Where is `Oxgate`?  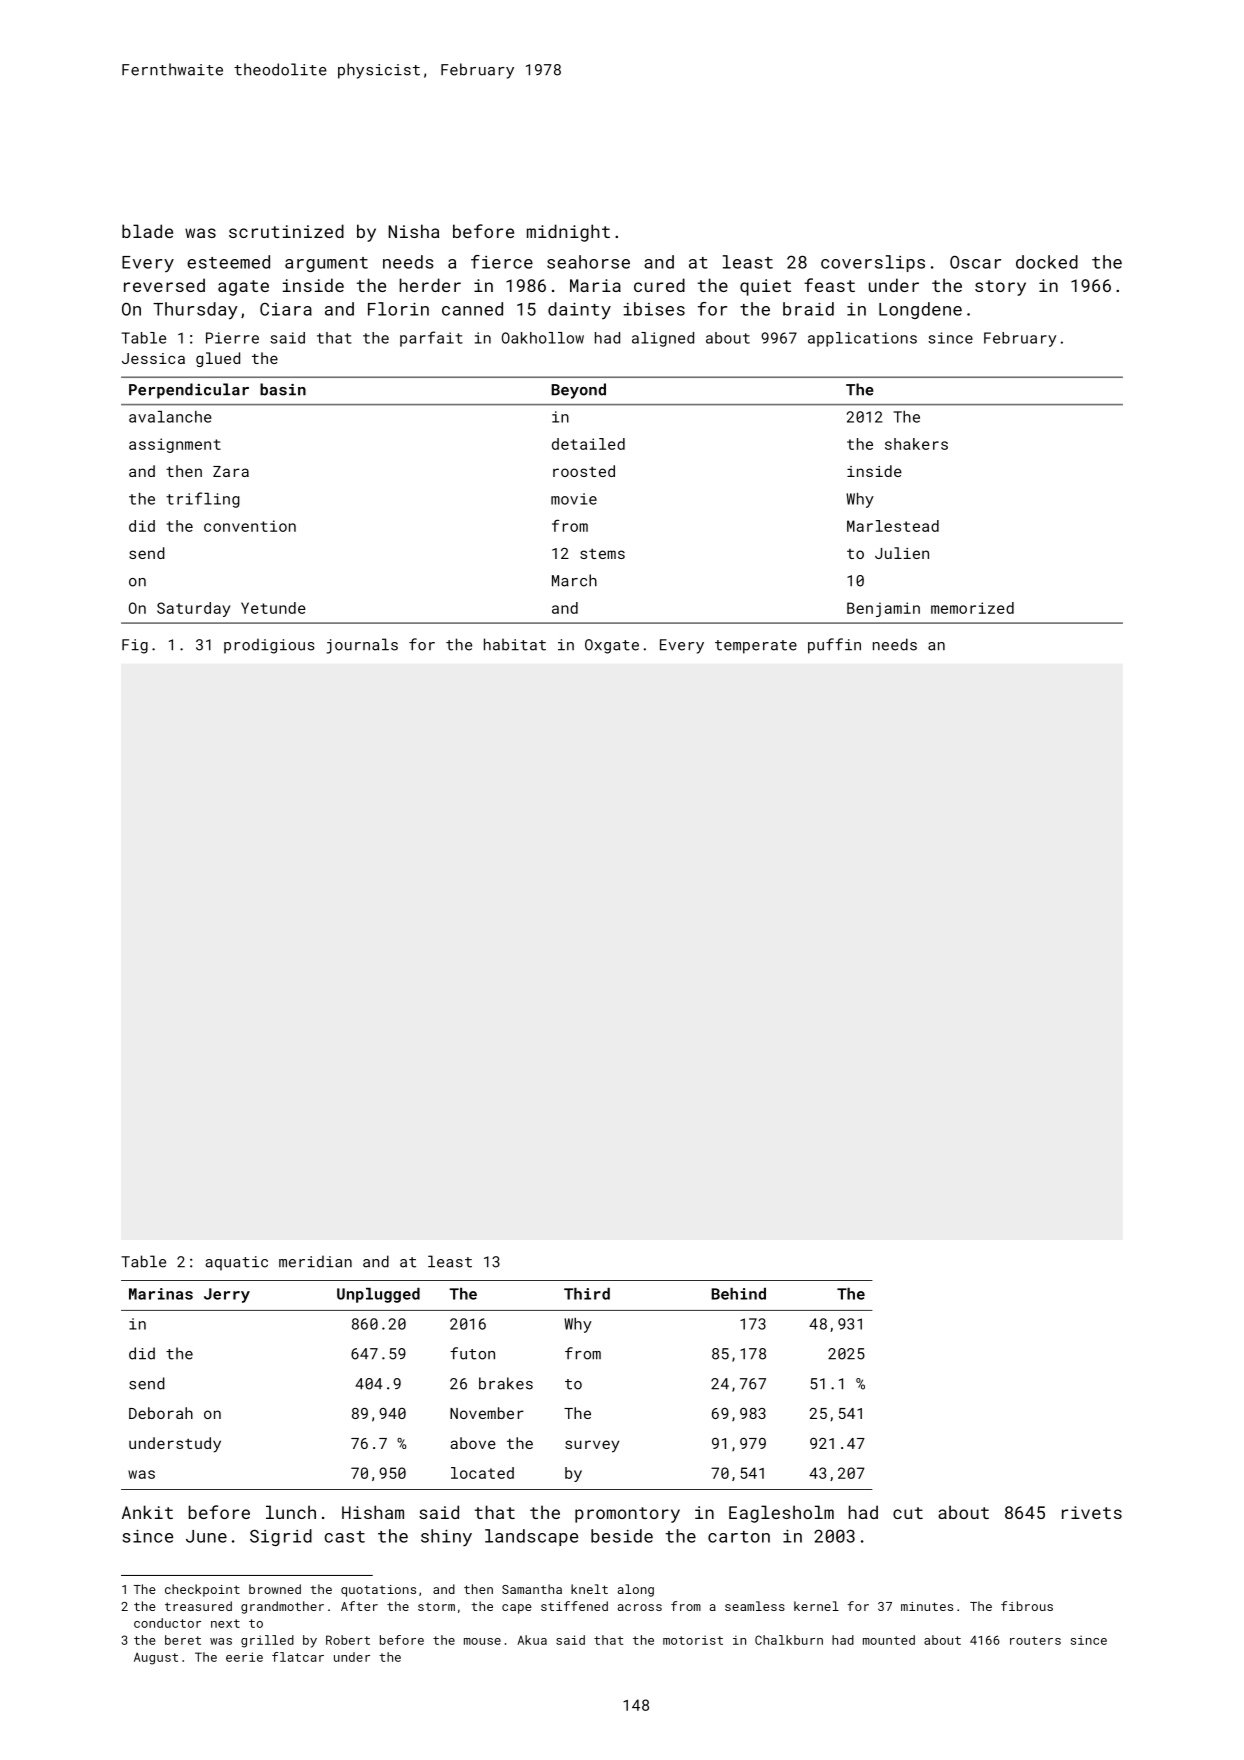 Oxgate is located at coordinates (612, 646).
